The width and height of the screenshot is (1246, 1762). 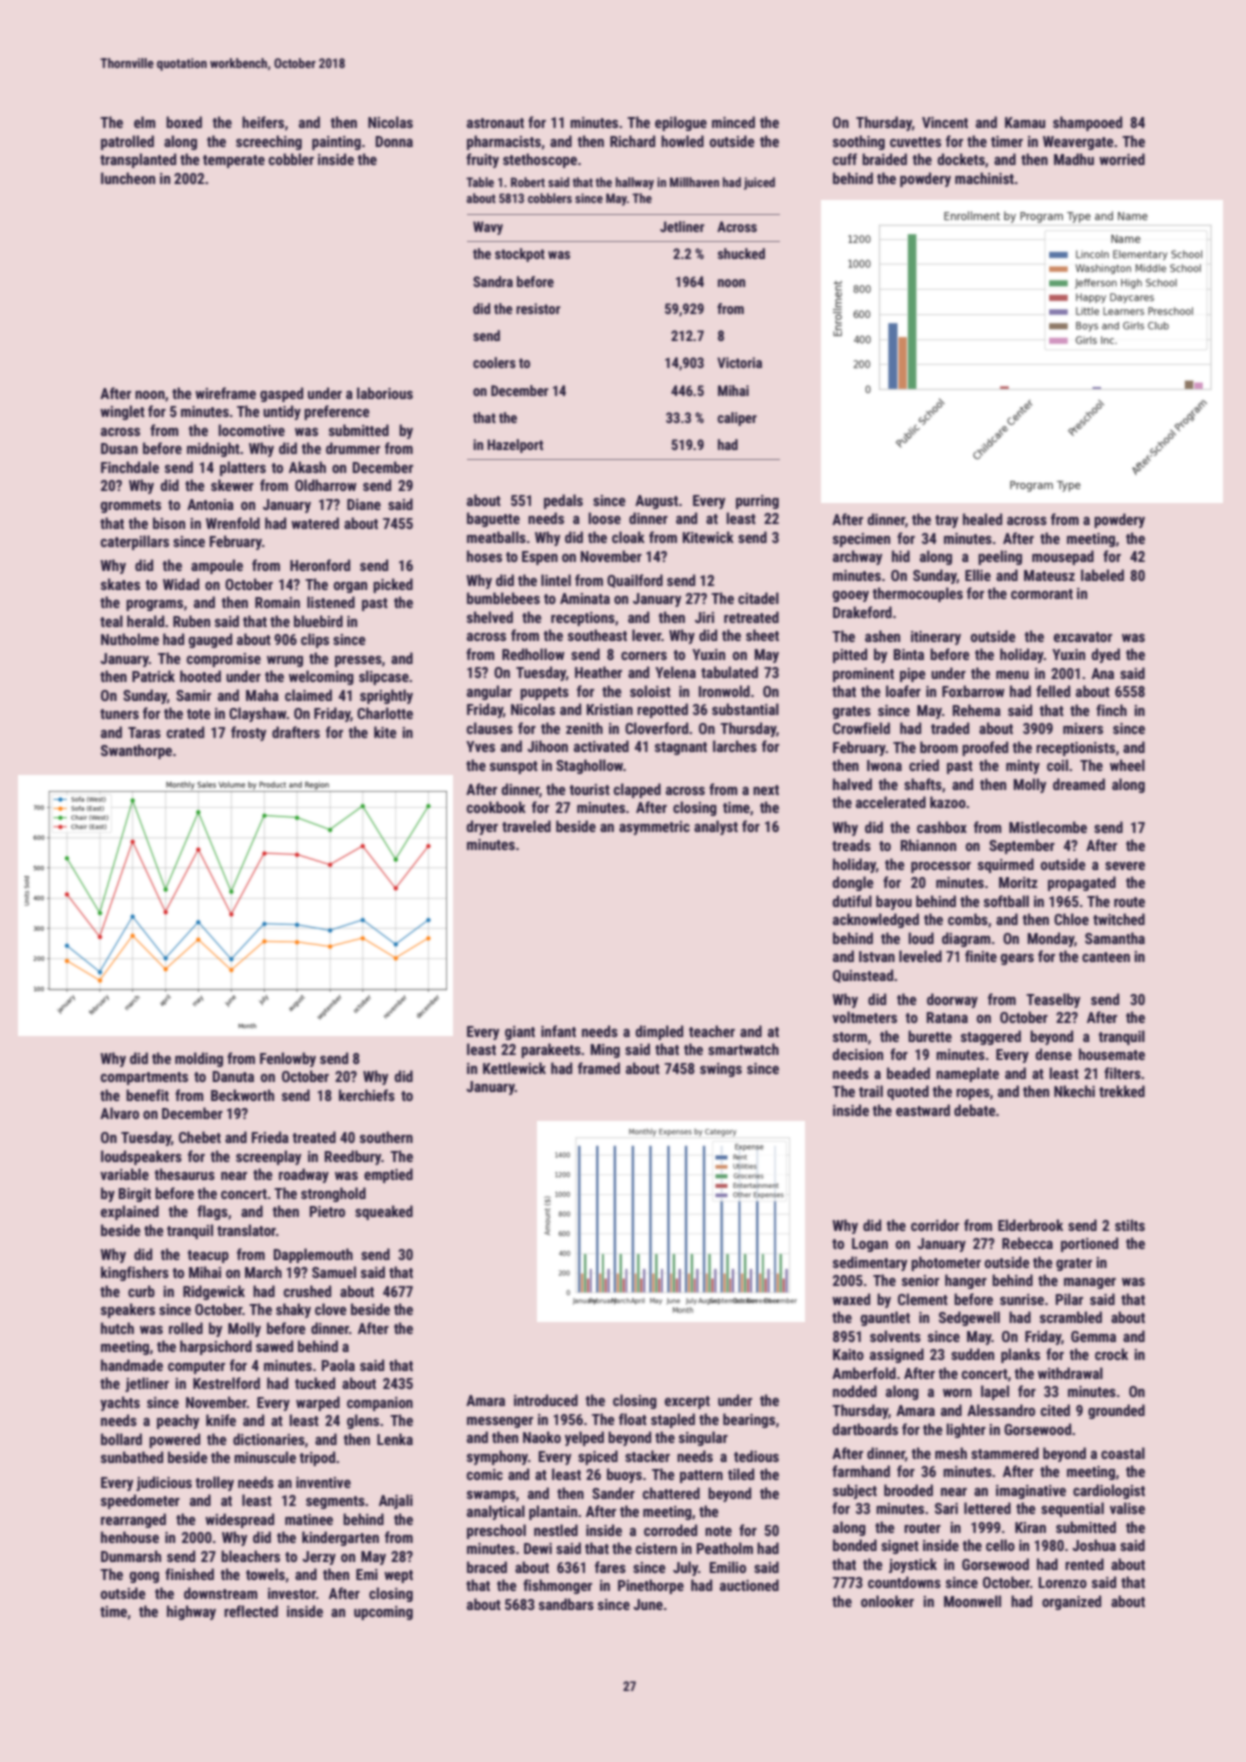 What do you see at coordinates (309, 1519) in the screenshot?
I see `matinee` at bounding box center [309, 1519].
